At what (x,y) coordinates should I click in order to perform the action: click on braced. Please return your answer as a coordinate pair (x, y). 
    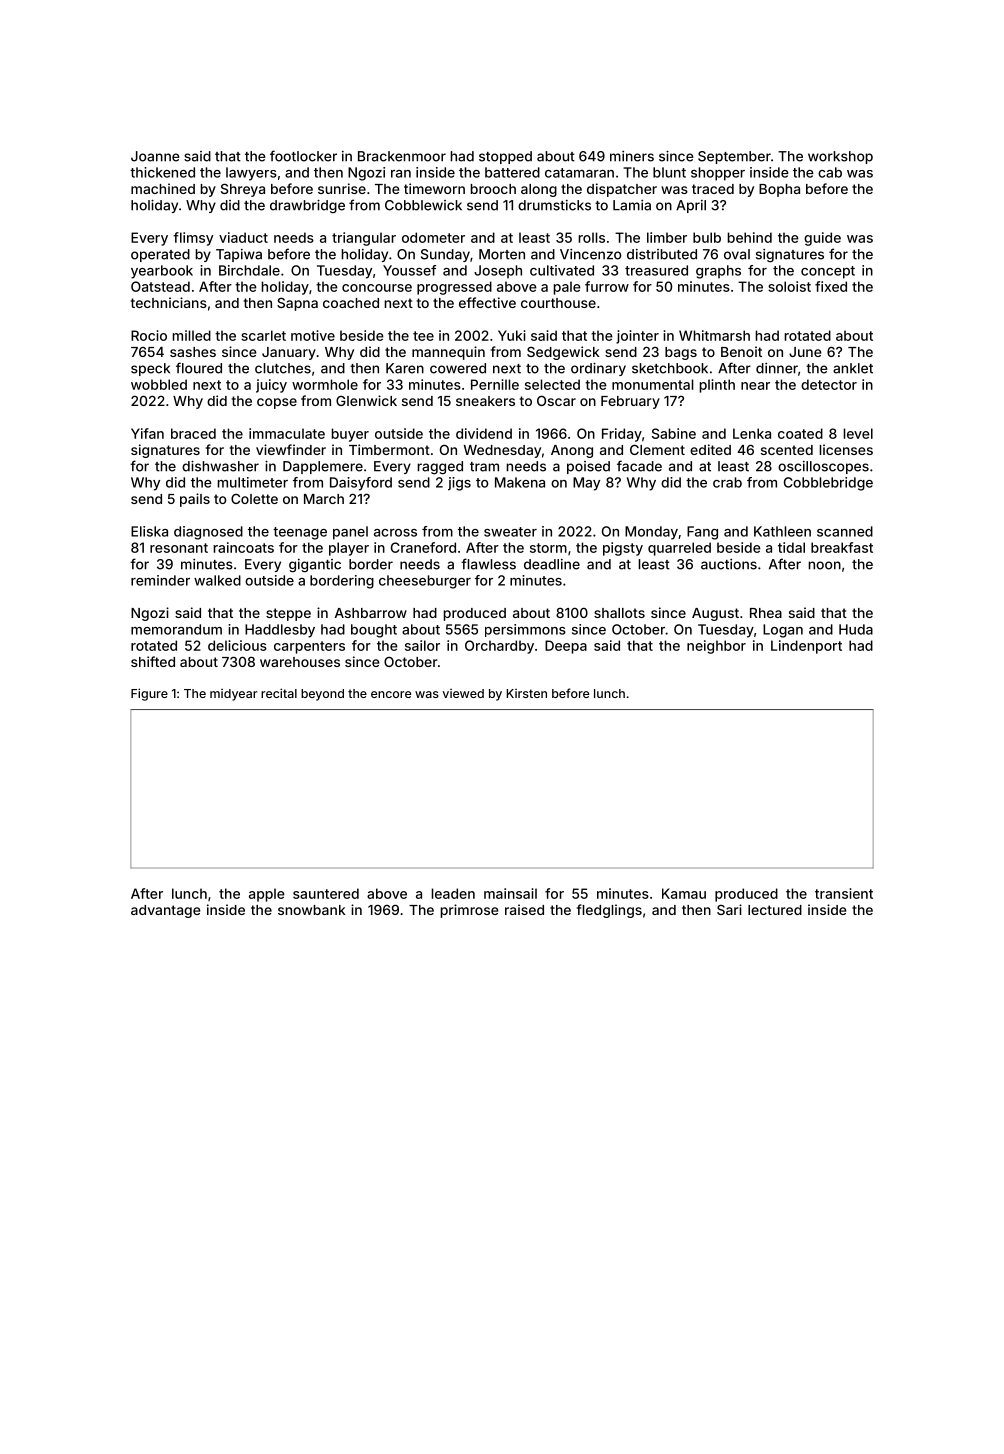
    Looking at the image, I should click on (193, 433).
